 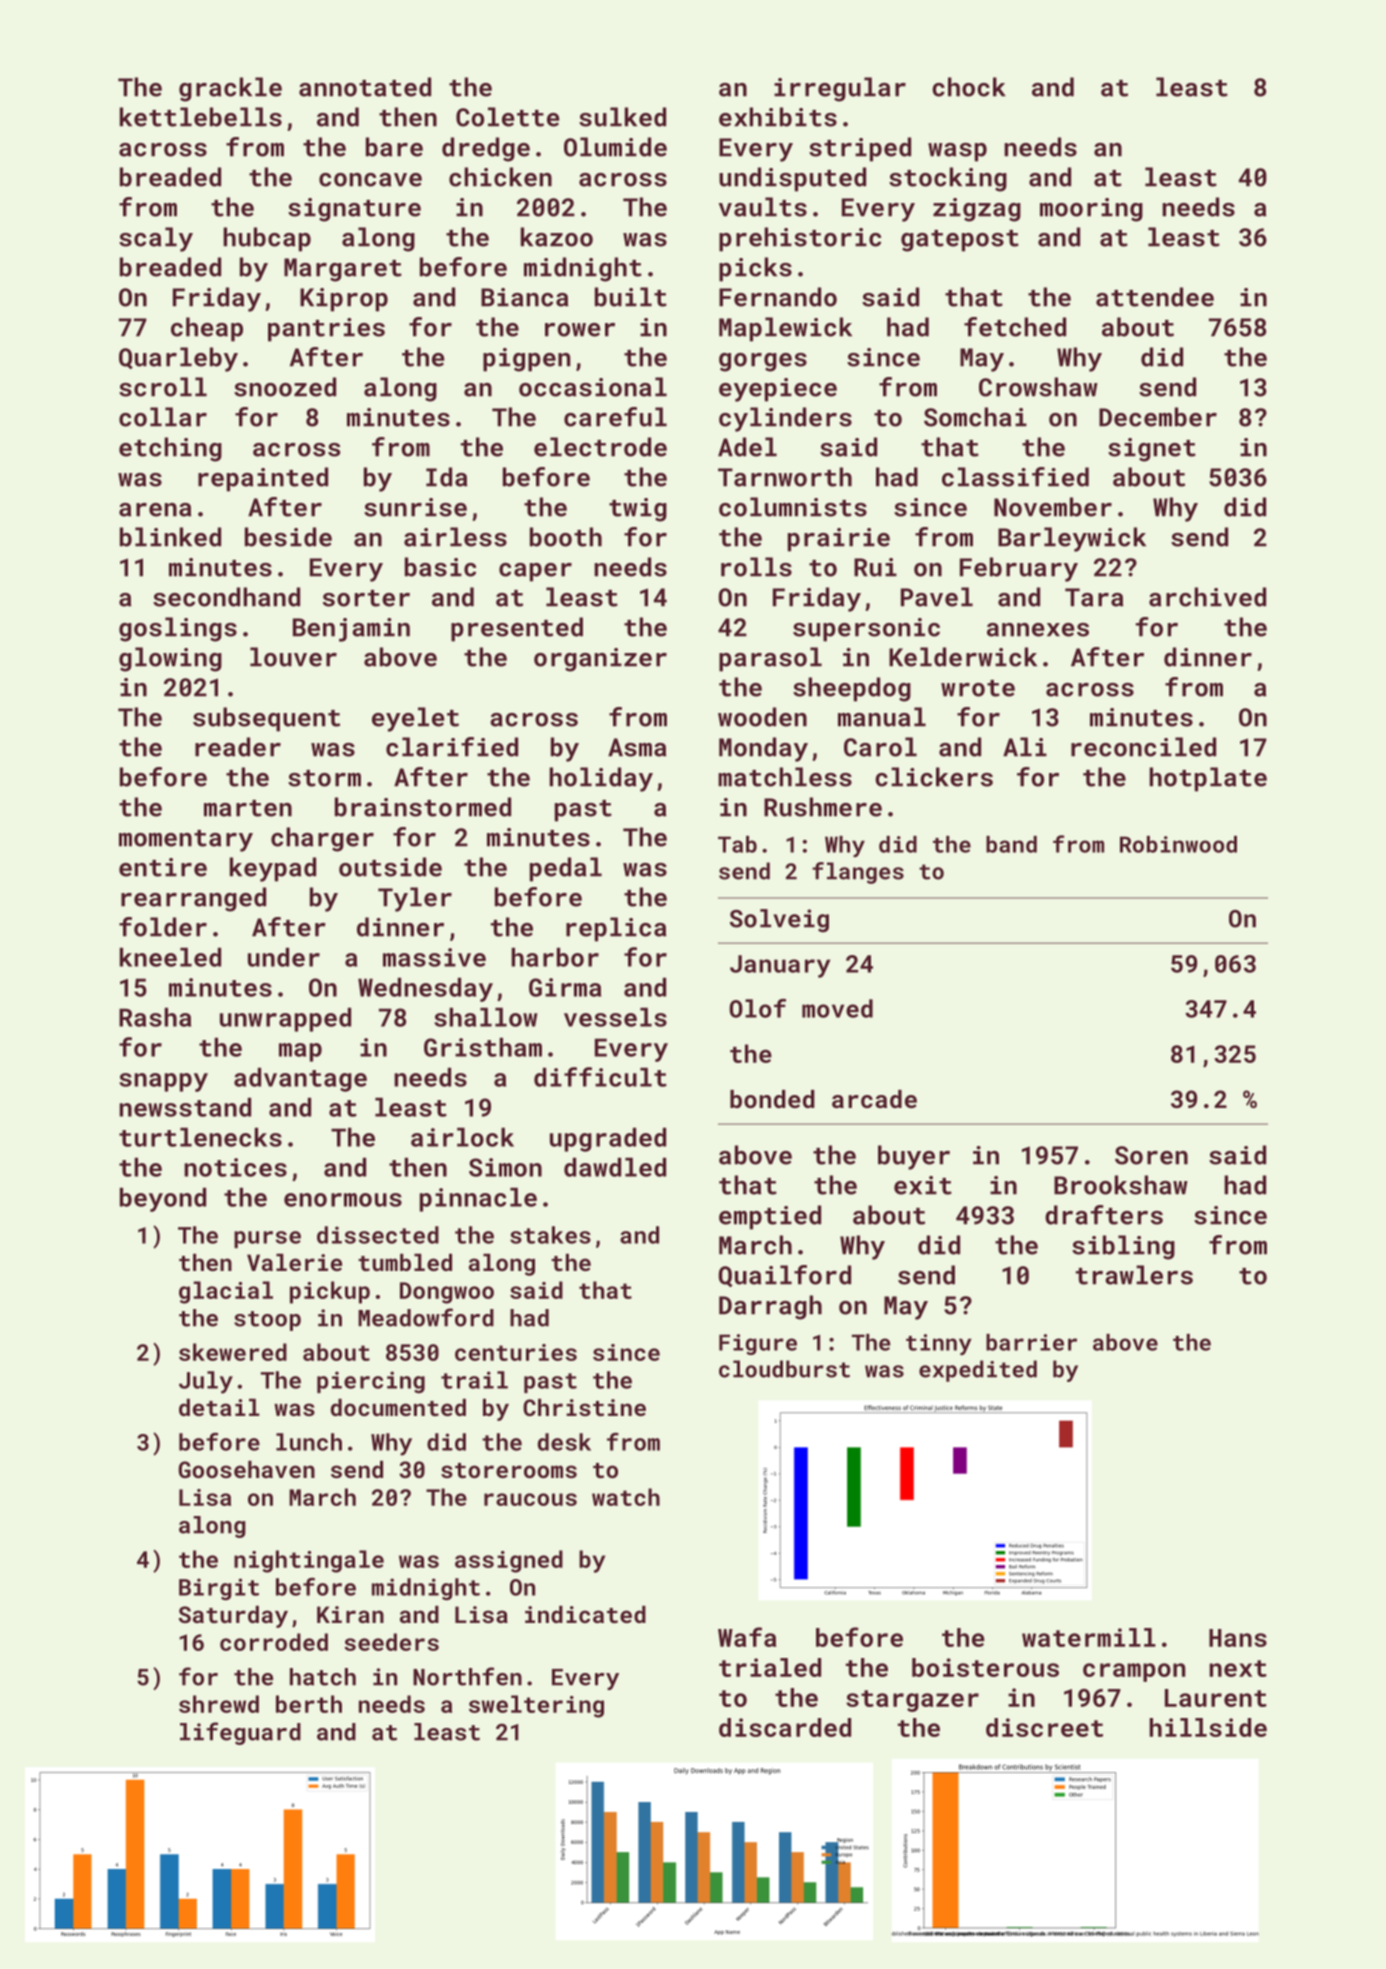 I want to click on grackle, so click(x=230, y=89).
